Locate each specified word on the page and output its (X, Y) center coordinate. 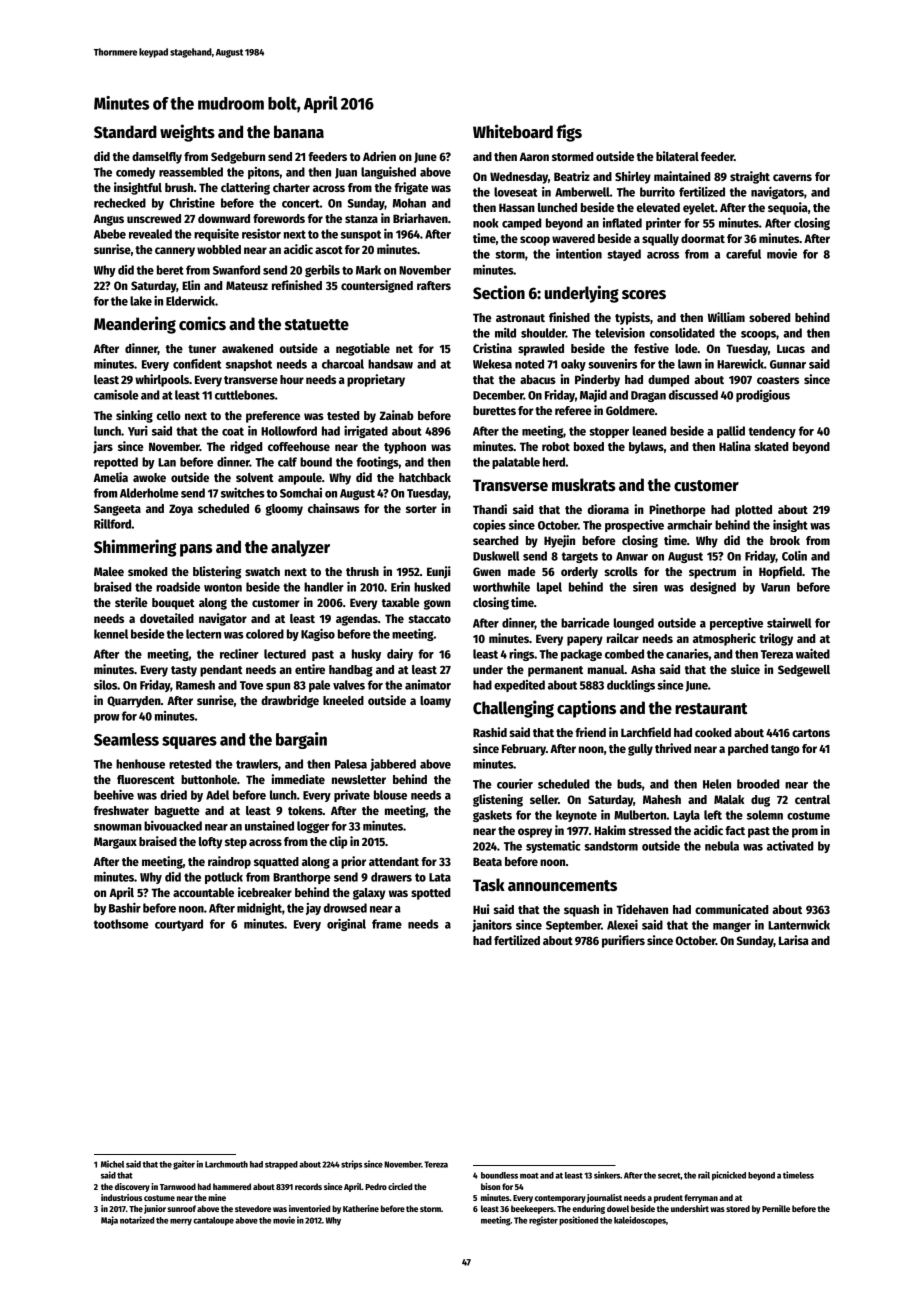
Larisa (794, 940)
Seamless (126, 739)
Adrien (379, 156)
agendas (357, 620)
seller (544, 799)
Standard (125, 132)
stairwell (789, 623)
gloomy (284, 510)
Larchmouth (226, 1164)
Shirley (633, 177)
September (573, 926)
